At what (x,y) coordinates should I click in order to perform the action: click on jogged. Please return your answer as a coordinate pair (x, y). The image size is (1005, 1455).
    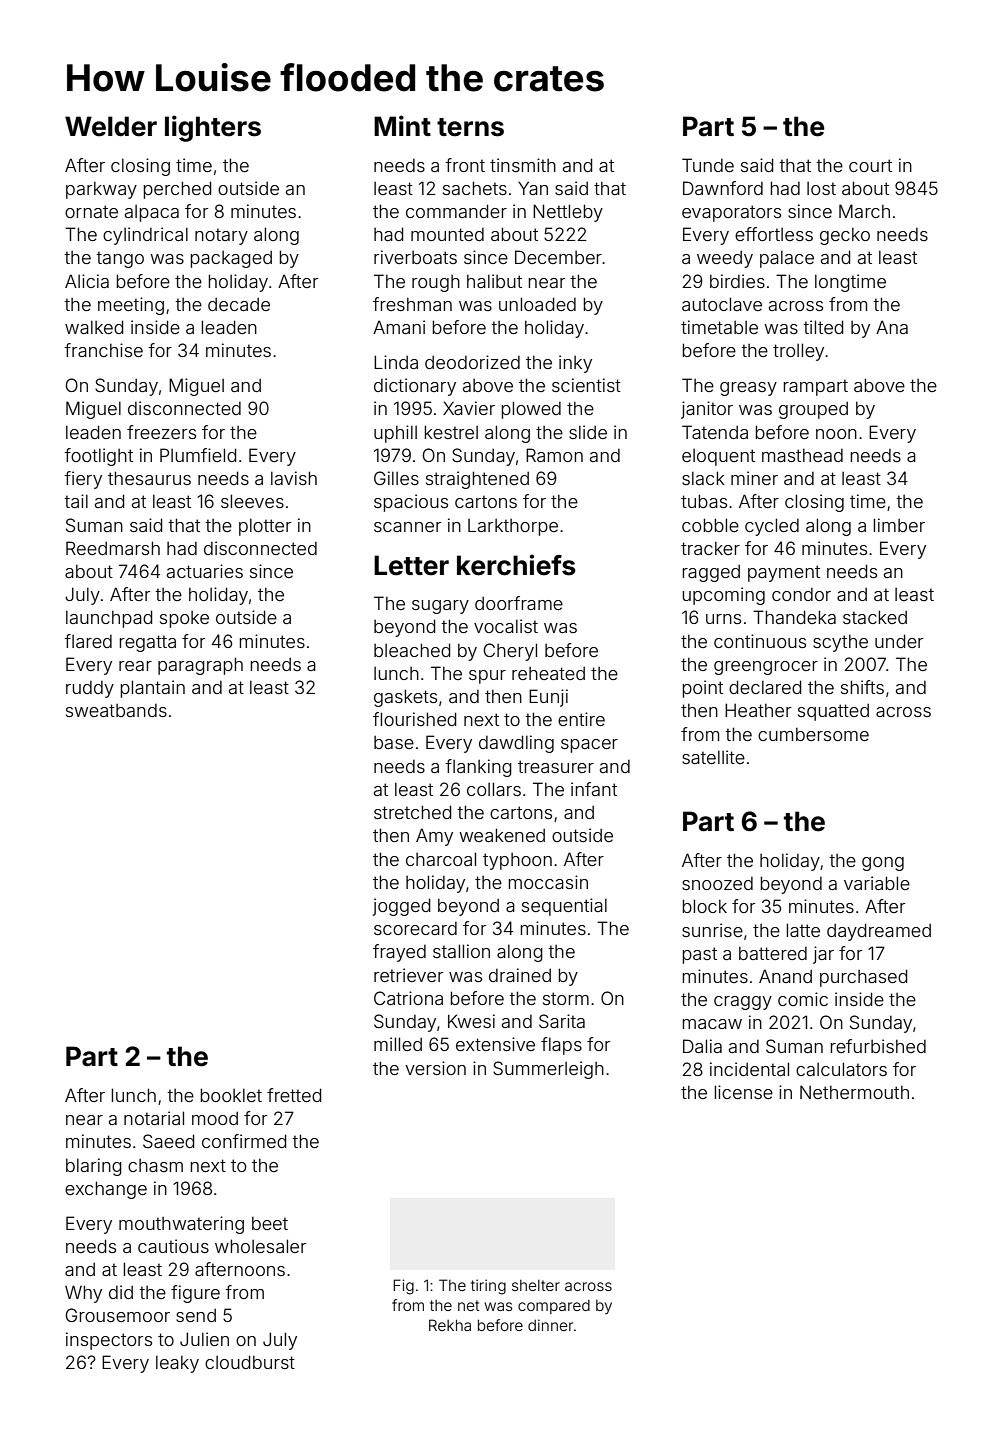
    Looking at the image, I should click on (401, 907).
